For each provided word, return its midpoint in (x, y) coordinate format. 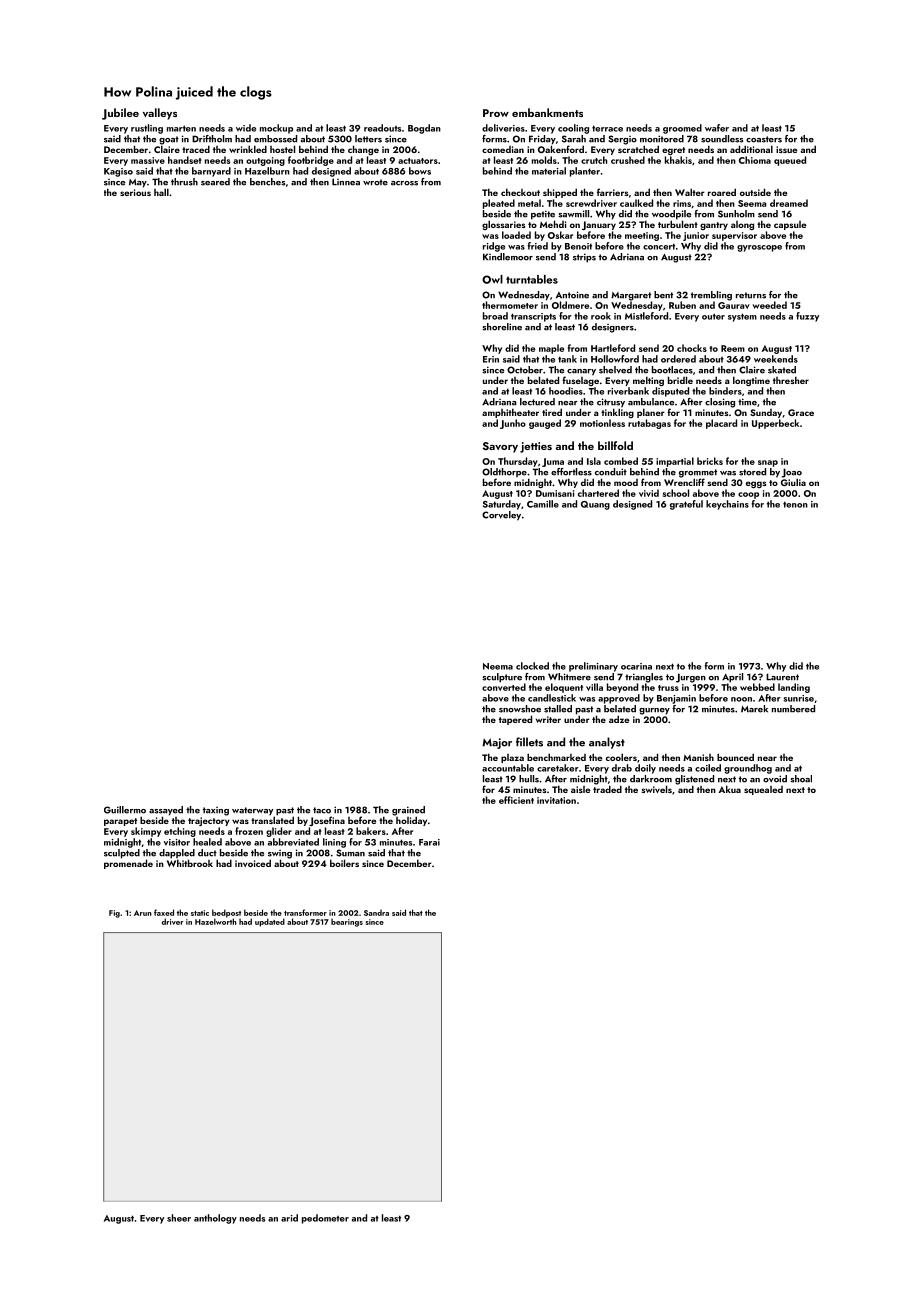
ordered (678, 359)
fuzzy (807, 317)
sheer (179, 1218)
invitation (556, 800)
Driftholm (212, 139)
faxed (164, 912)
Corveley (501, 516)
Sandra (376, 913)
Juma (553, 462)
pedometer (325, 1219)
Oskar (560, 235)
